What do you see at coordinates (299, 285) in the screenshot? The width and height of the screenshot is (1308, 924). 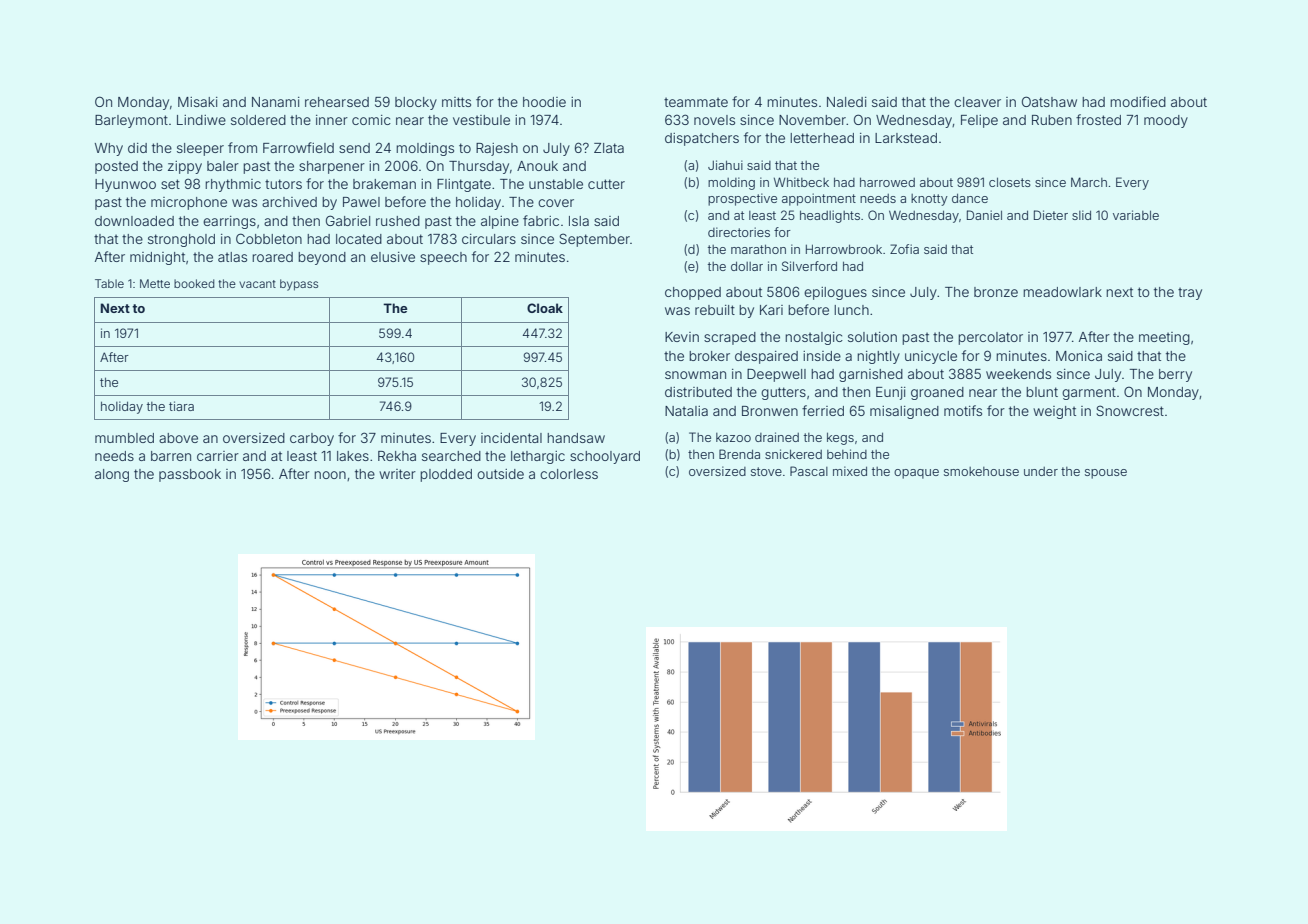 I see `bypass` at bounding box center [299, 285].
